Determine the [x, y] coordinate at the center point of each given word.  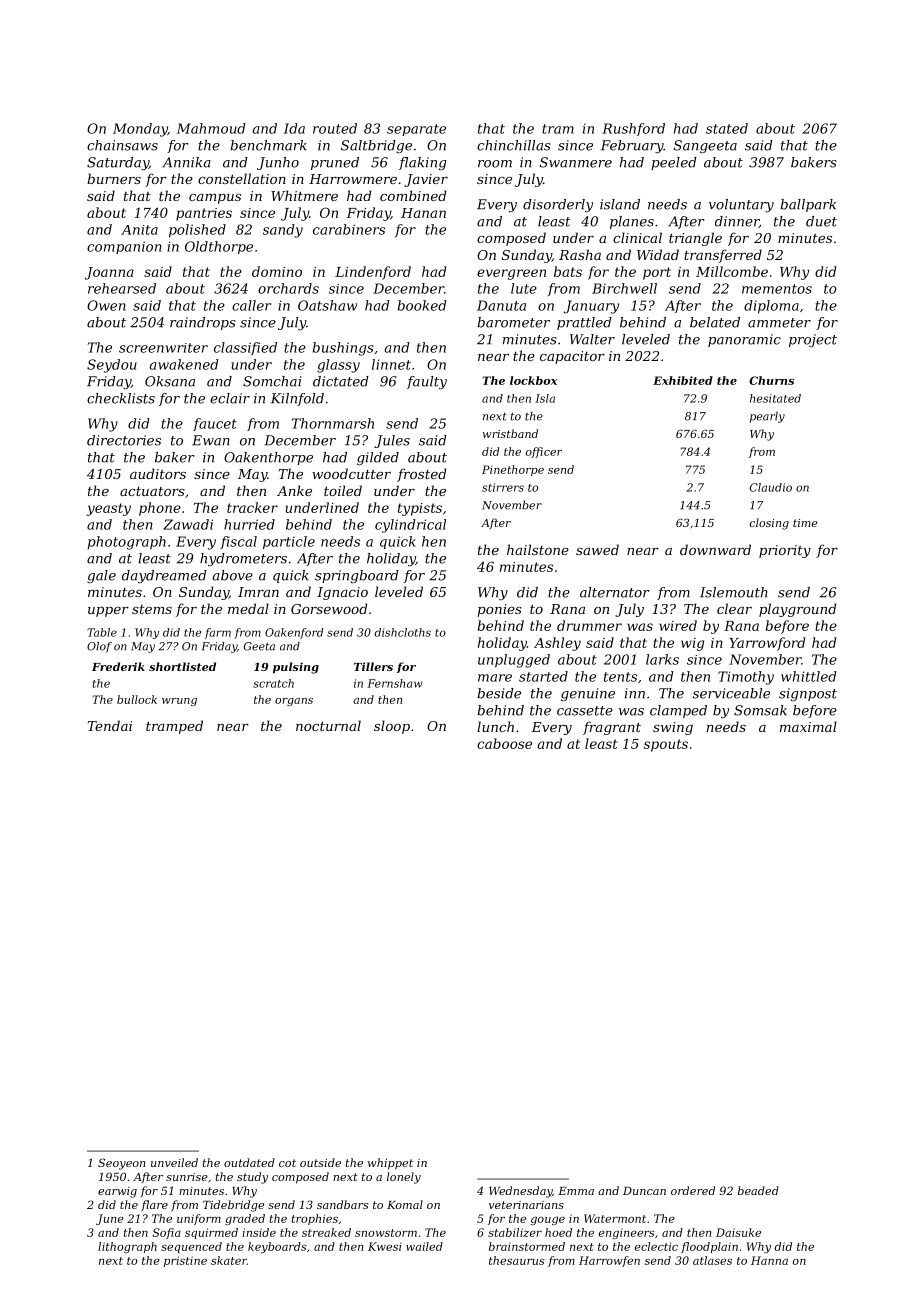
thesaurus [517, 1260]
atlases [712, 1260]
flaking [422, 163]
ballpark [808, 205]
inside [259, 1232]
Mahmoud [211, 128]
